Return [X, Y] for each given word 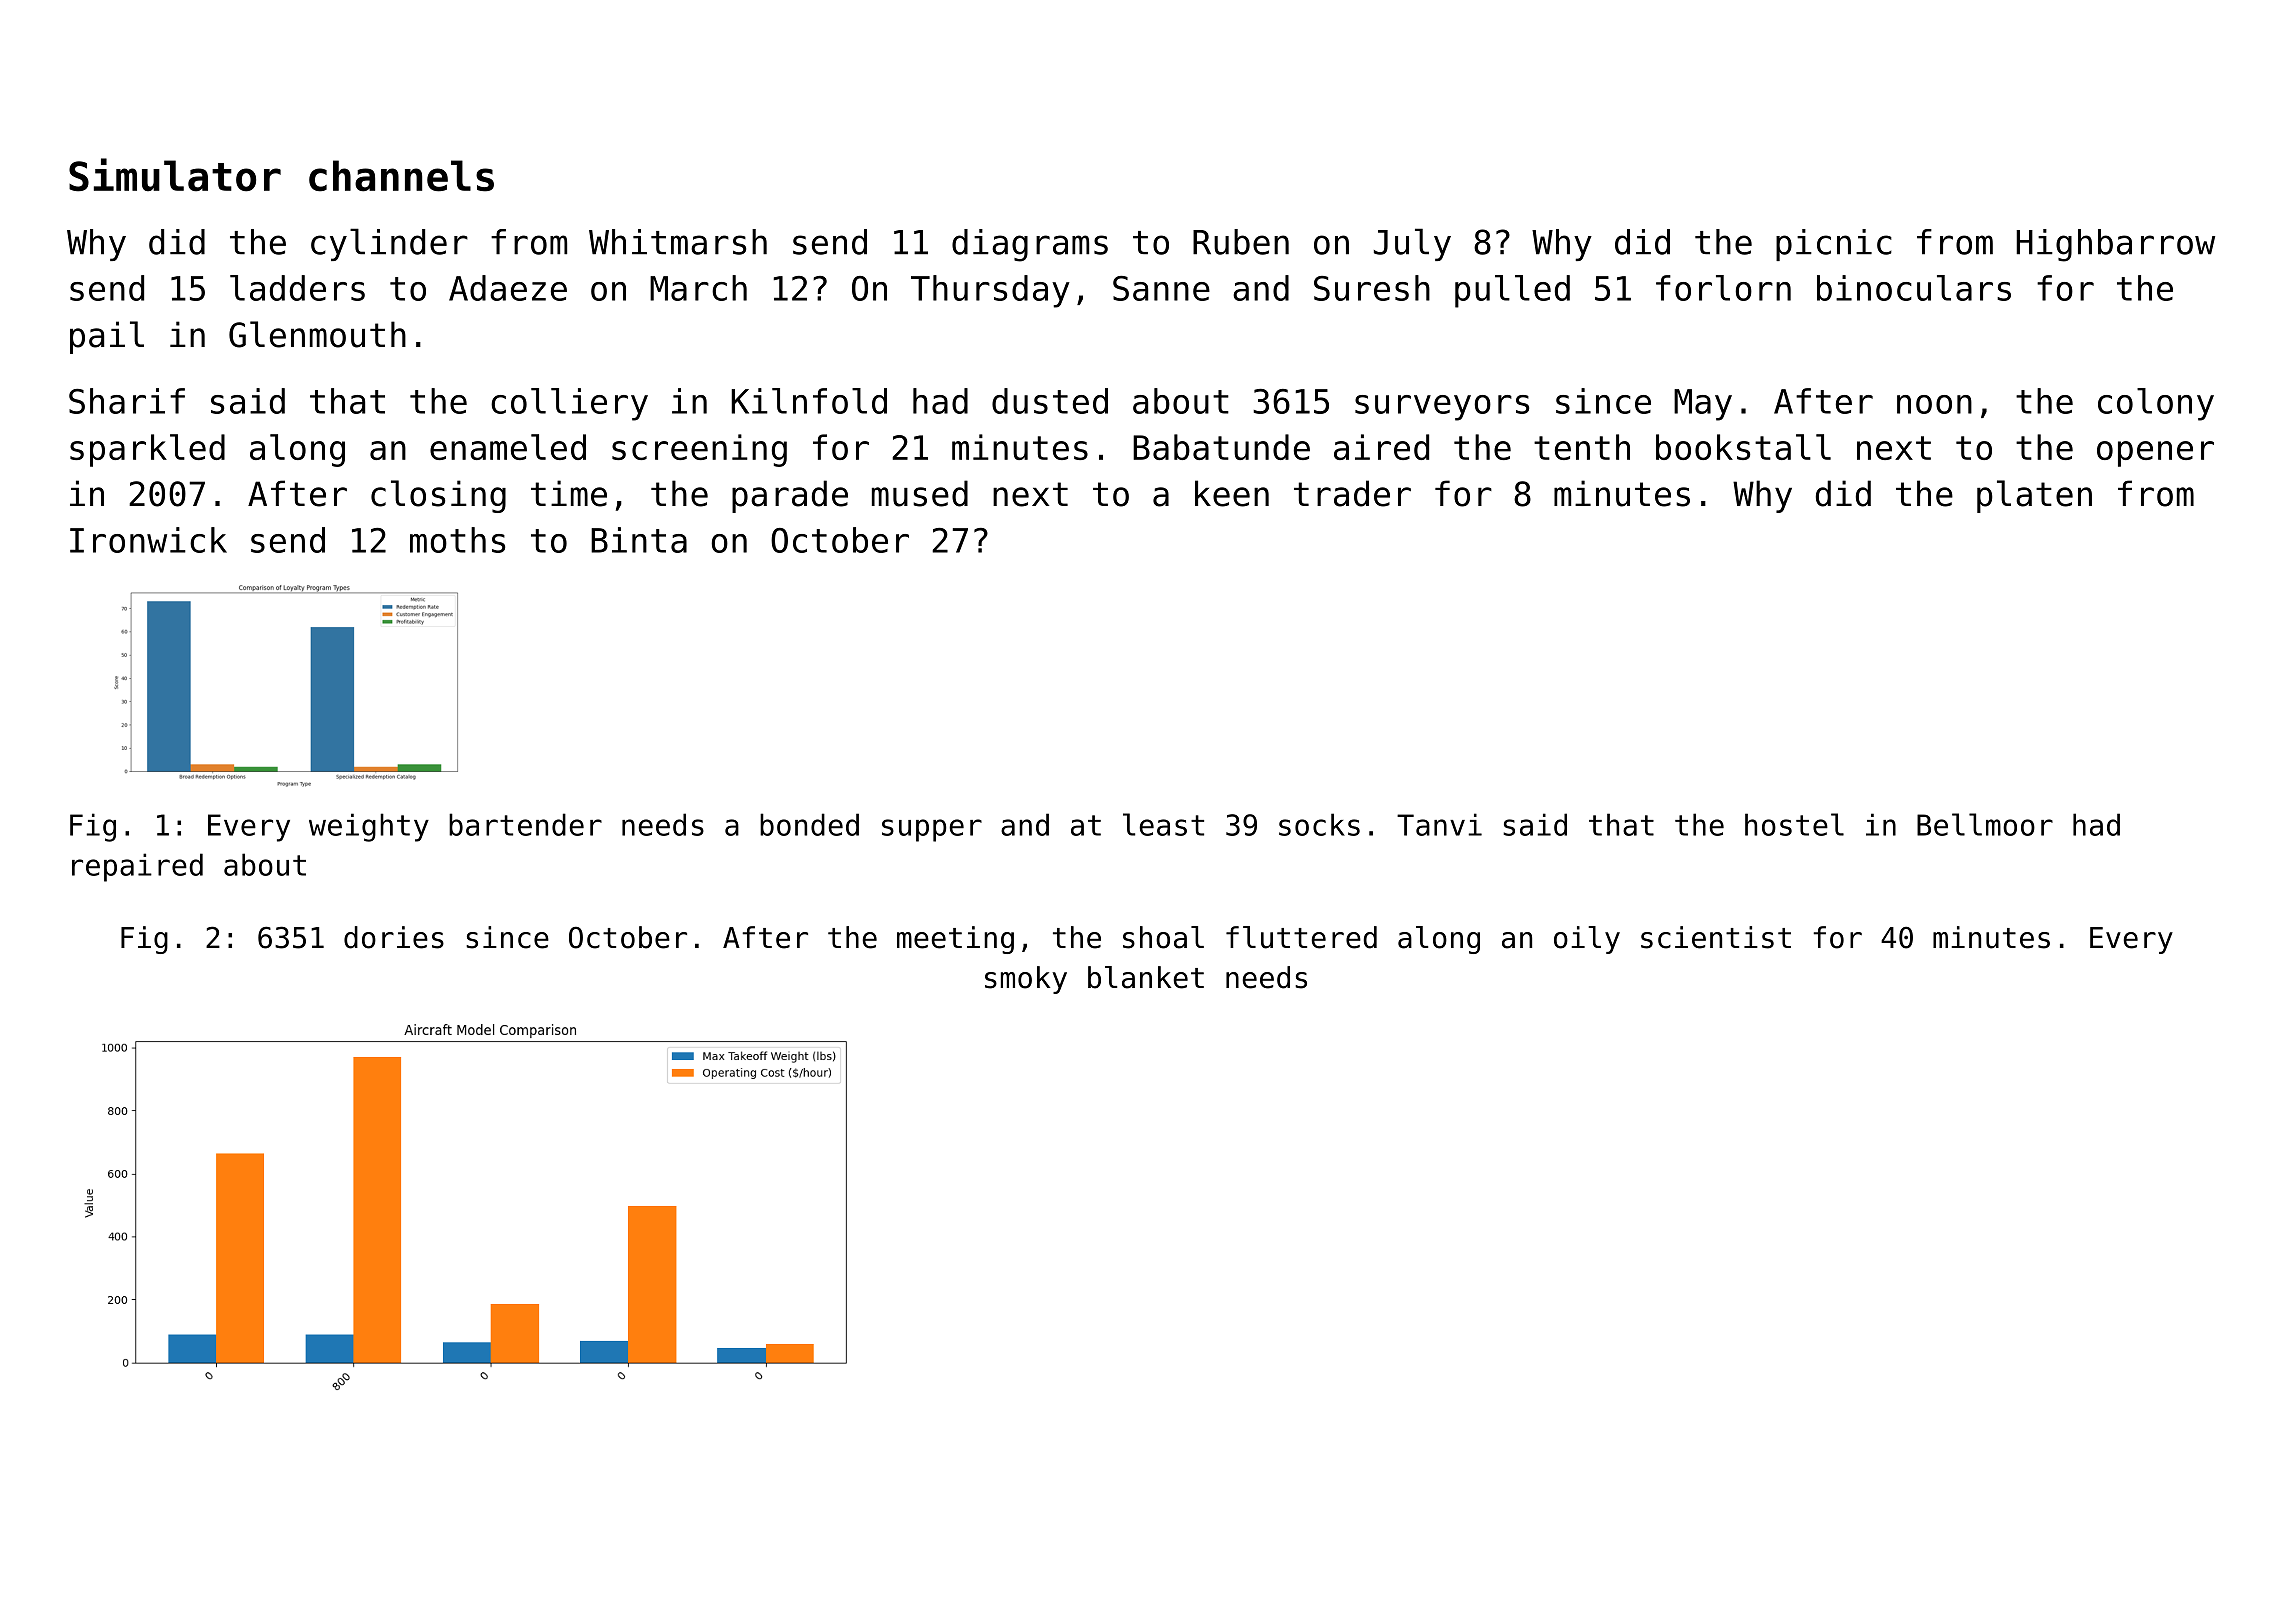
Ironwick [148, 540]
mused [920, 493]
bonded [809, 824]
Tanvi [1439, 824]
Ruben [1241, 242]
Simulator [175, 175]
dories [394, 937]
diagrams [1030, 245]
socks [1319, 824]
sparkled [147, 450]
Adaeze [508, 288]
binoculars [1914, 288]
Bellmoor [1985, 824]
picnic [1834, 245]
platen [2034, 496]
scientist [1716, 937]
